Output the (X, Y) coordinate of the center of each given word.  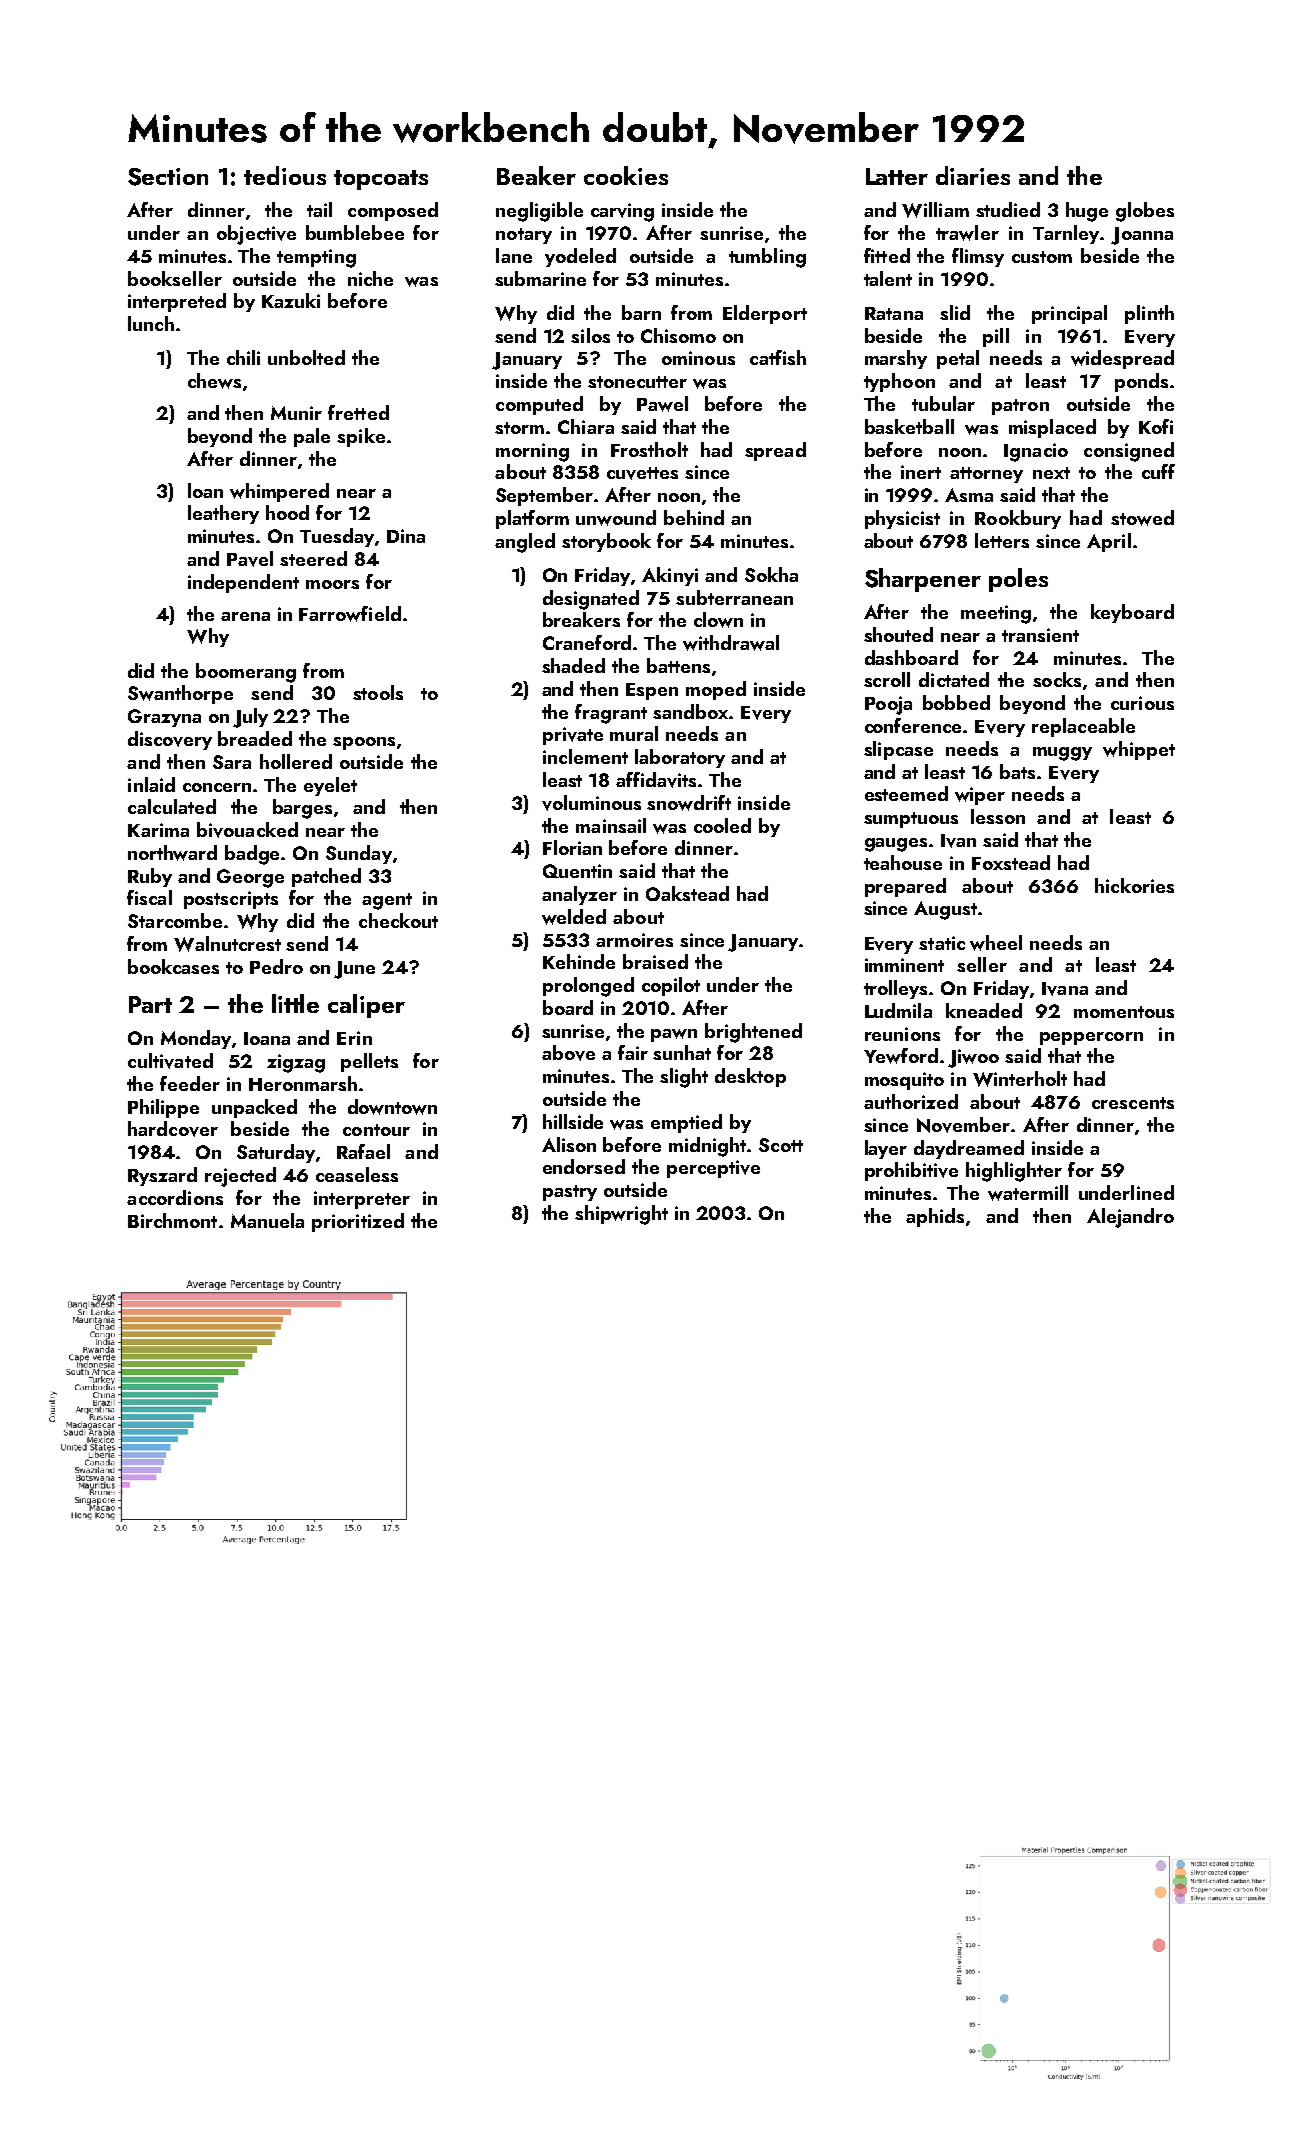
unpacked (254, 1108)
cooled (722, 825)
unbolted (306, 357)
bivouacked (247, 830)
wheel (996, 943)
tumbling (767, 258)
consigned (1129, 452)
